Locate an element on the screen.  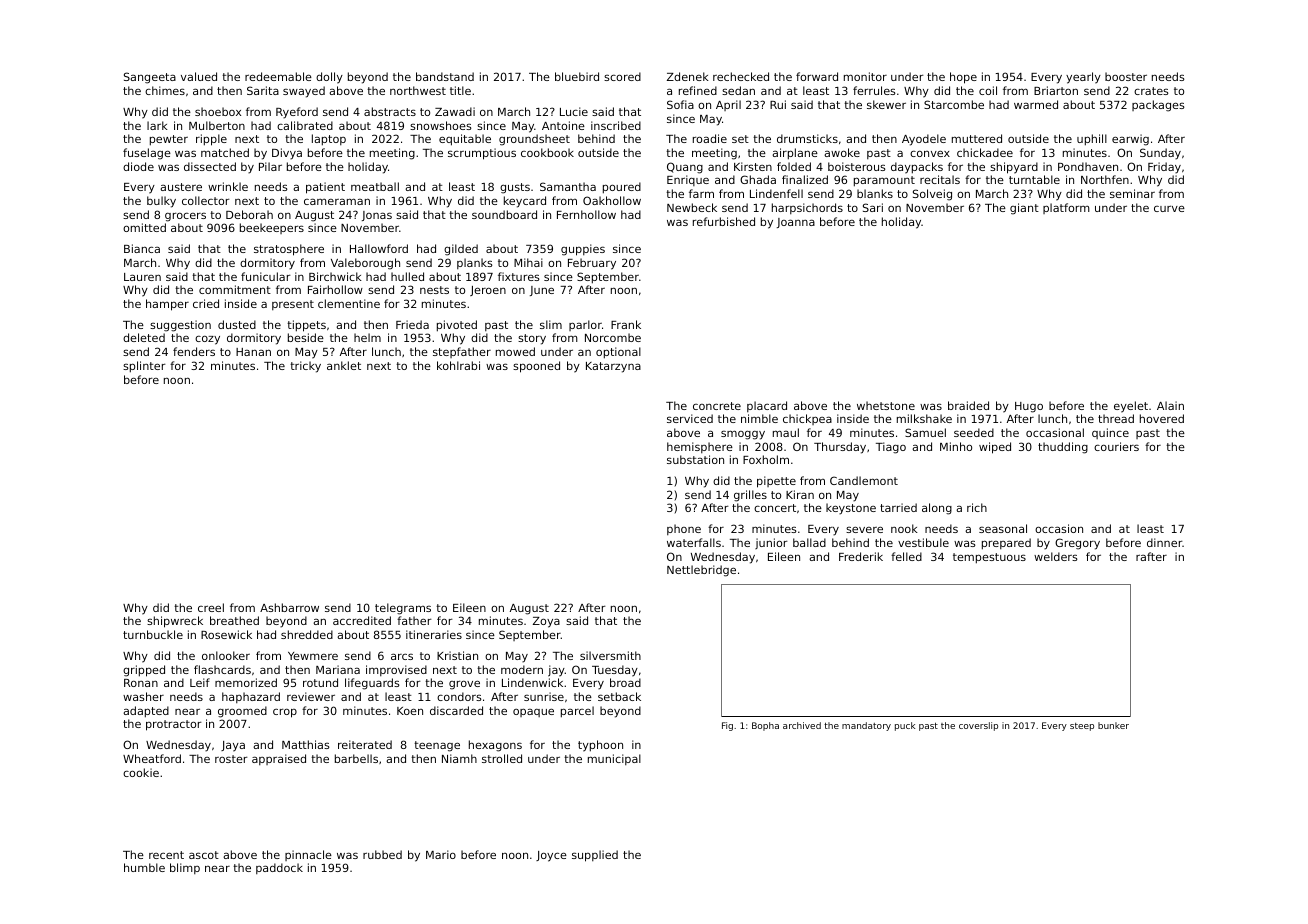
cameraman is located at coordinates (337, 201).
